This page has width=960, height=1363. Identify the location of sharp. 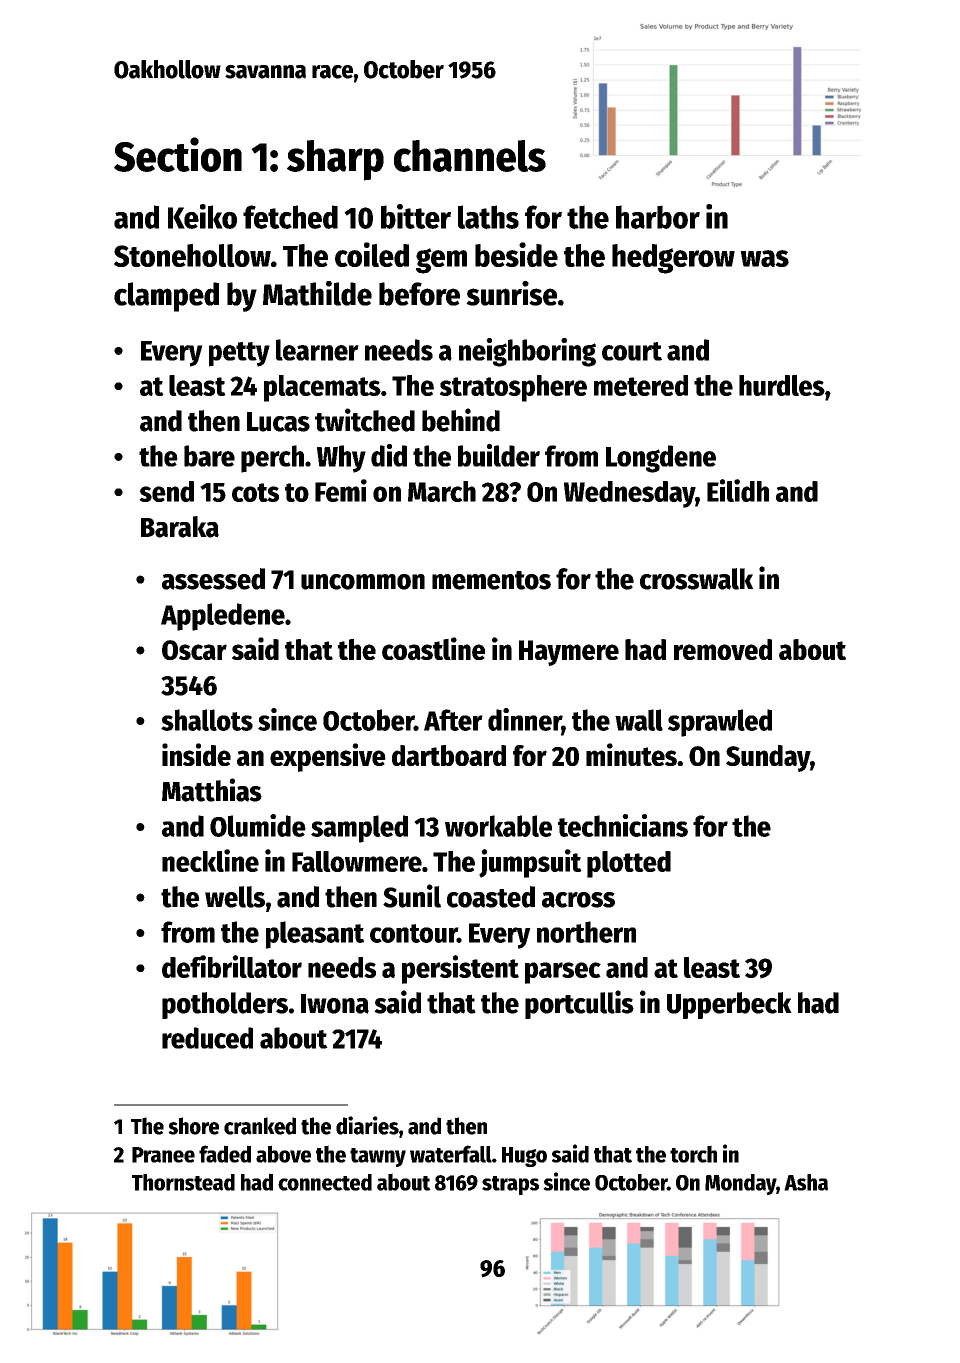
(335, 160).
